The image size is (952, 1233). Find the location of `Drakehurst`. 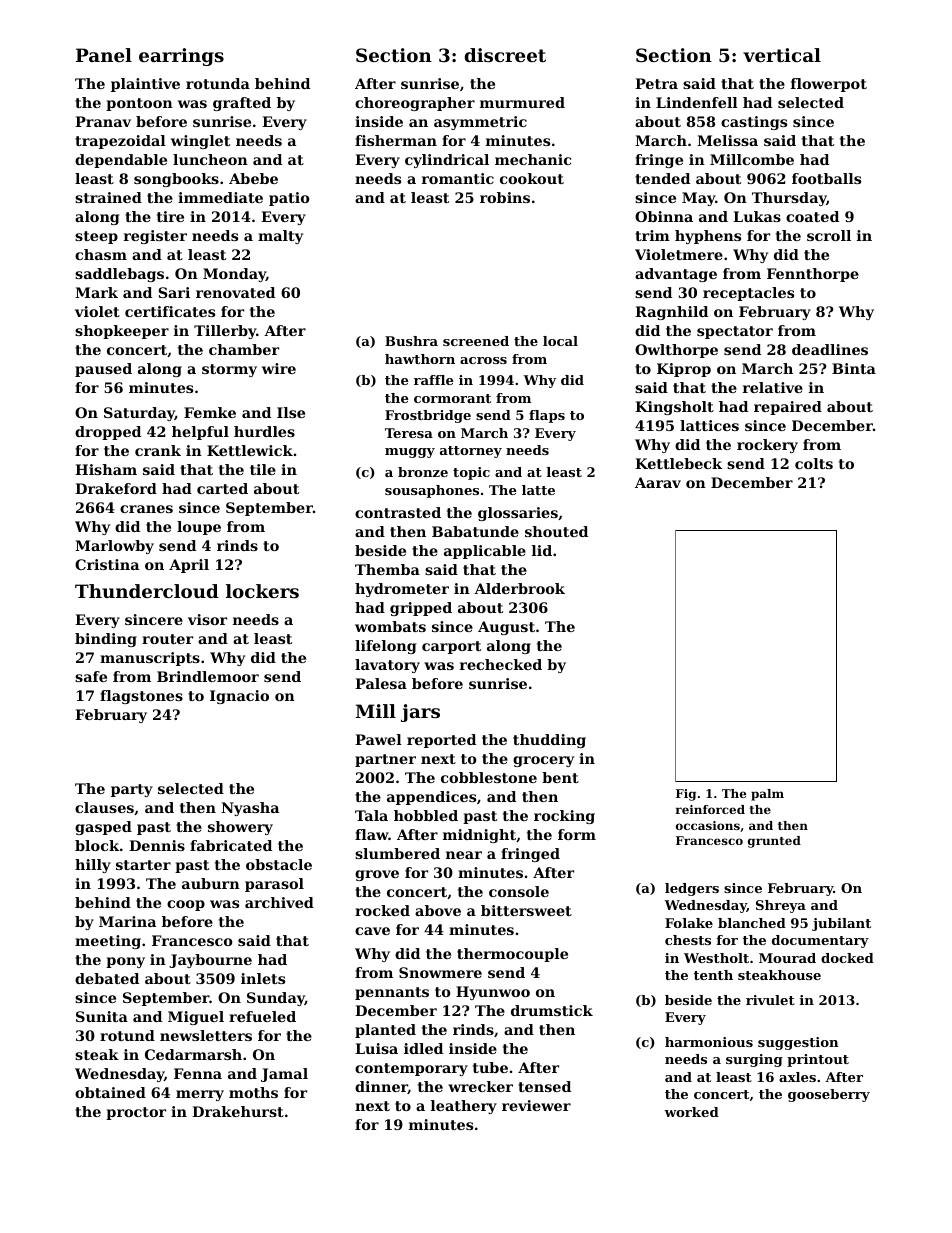

Drakehurst is located at coordinates (238, 1111).
